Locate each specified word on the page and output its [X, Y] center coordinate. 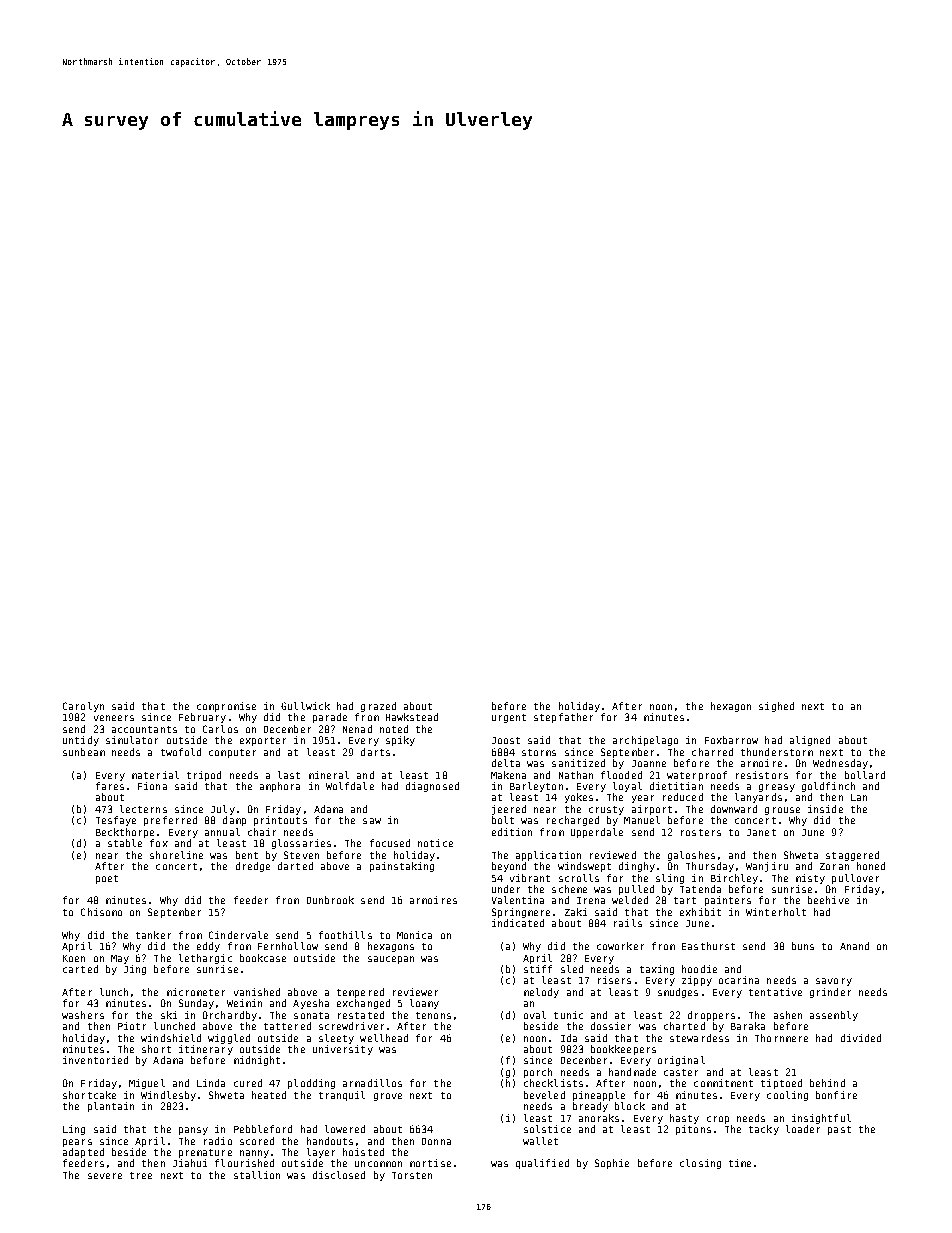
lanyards [758, 798]
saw [372, 821]
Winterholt [776, 912]
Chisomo [101, 912]
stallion [257, 1175]
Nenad [357, 729]
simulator [132, 740]
